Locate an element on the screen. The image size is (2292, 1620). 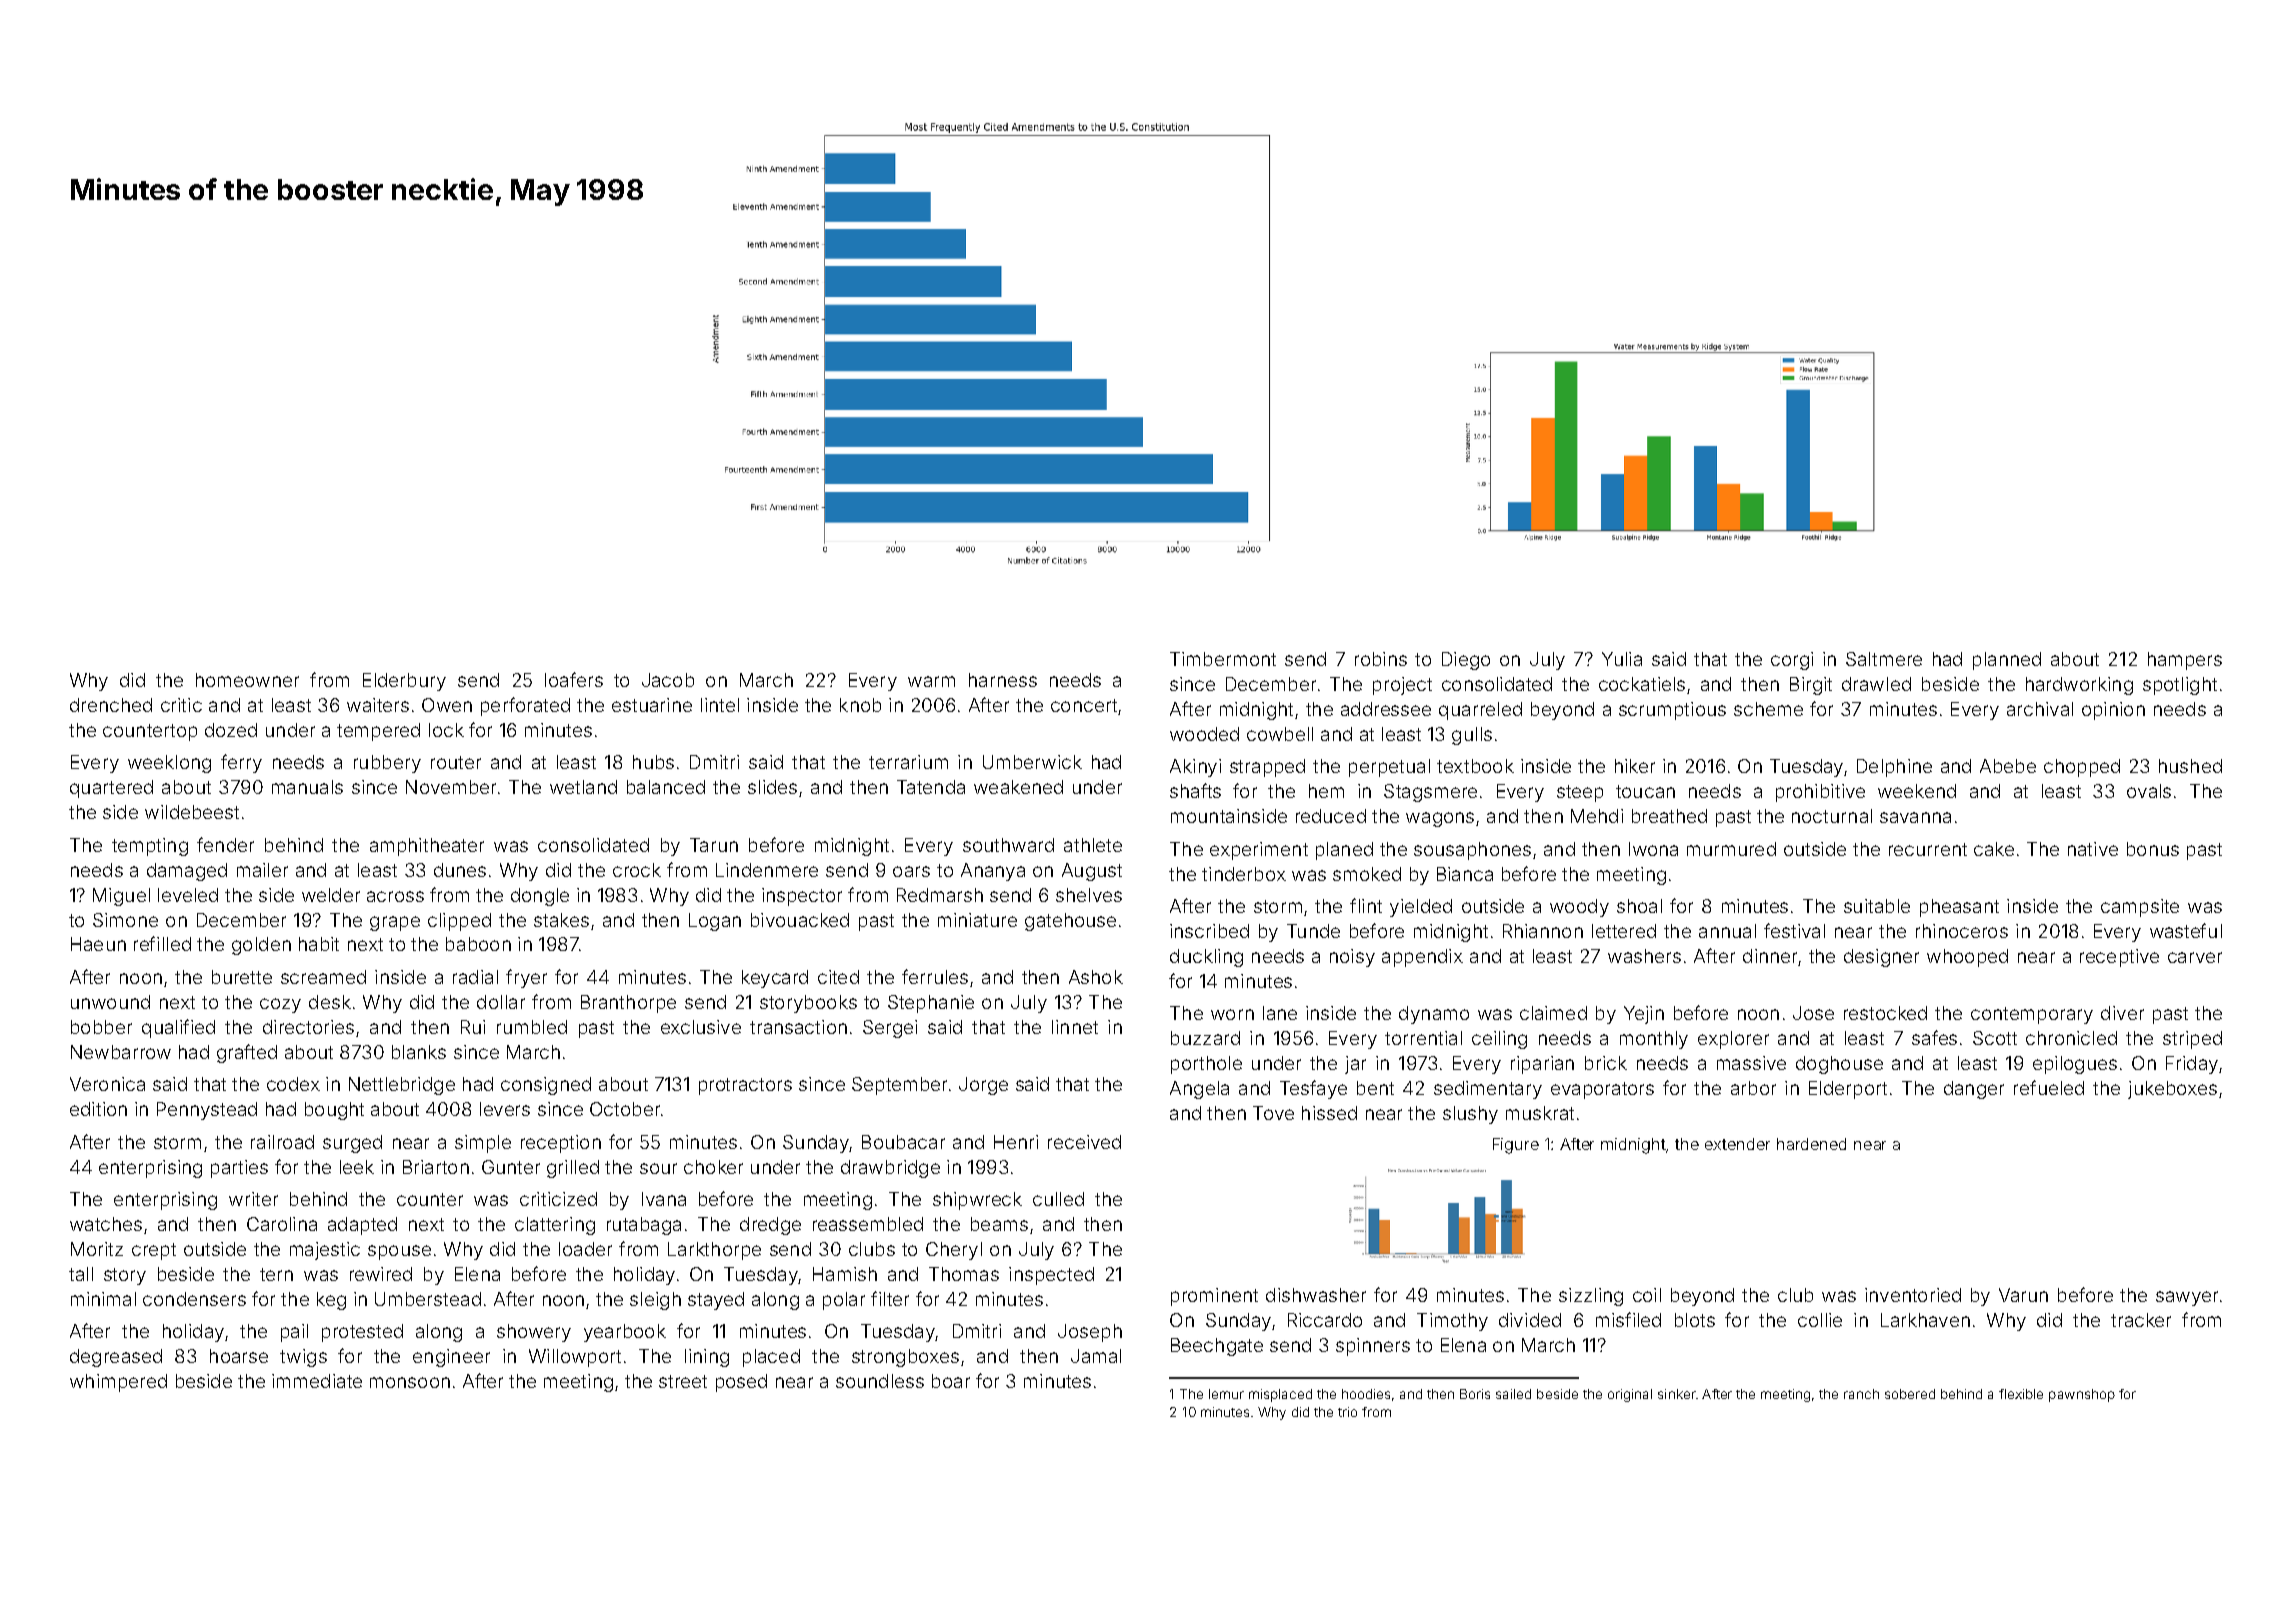
damaged is located at coordinates (187, 872).
